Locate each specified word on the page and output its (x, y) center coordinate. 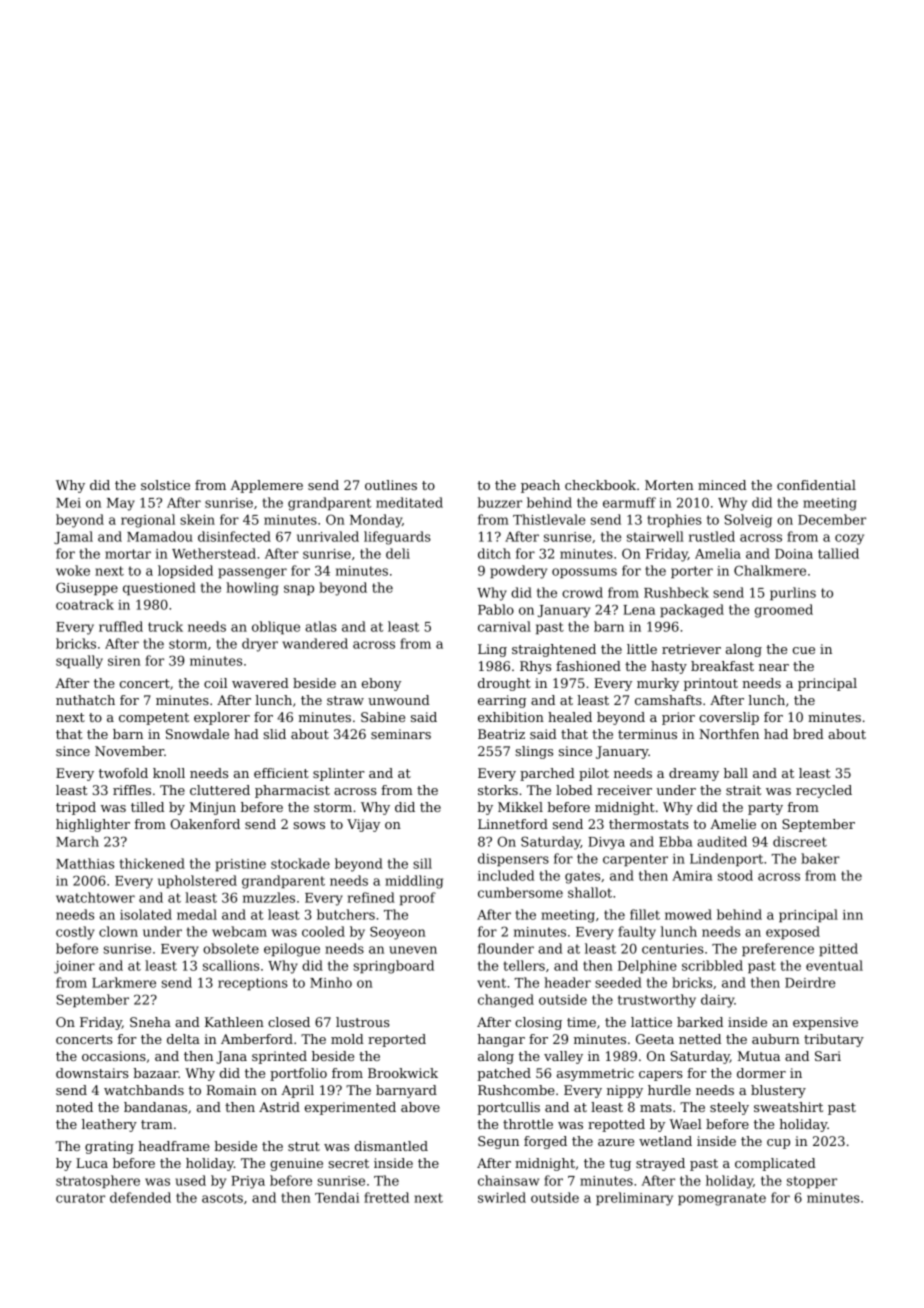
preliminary (634, 1199)
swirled (502, 1197)
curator (80, 1198)
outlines (391, 485)
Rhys (535, 667)
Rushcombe (516, 1090)
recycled (824, 791)
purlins (793, 593)
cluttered (220, 790)
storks (498, 790)
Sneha (150, 1022)
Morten (669, 485)
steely (729, 1108)
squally (79, 662)
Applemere (267, 486)
